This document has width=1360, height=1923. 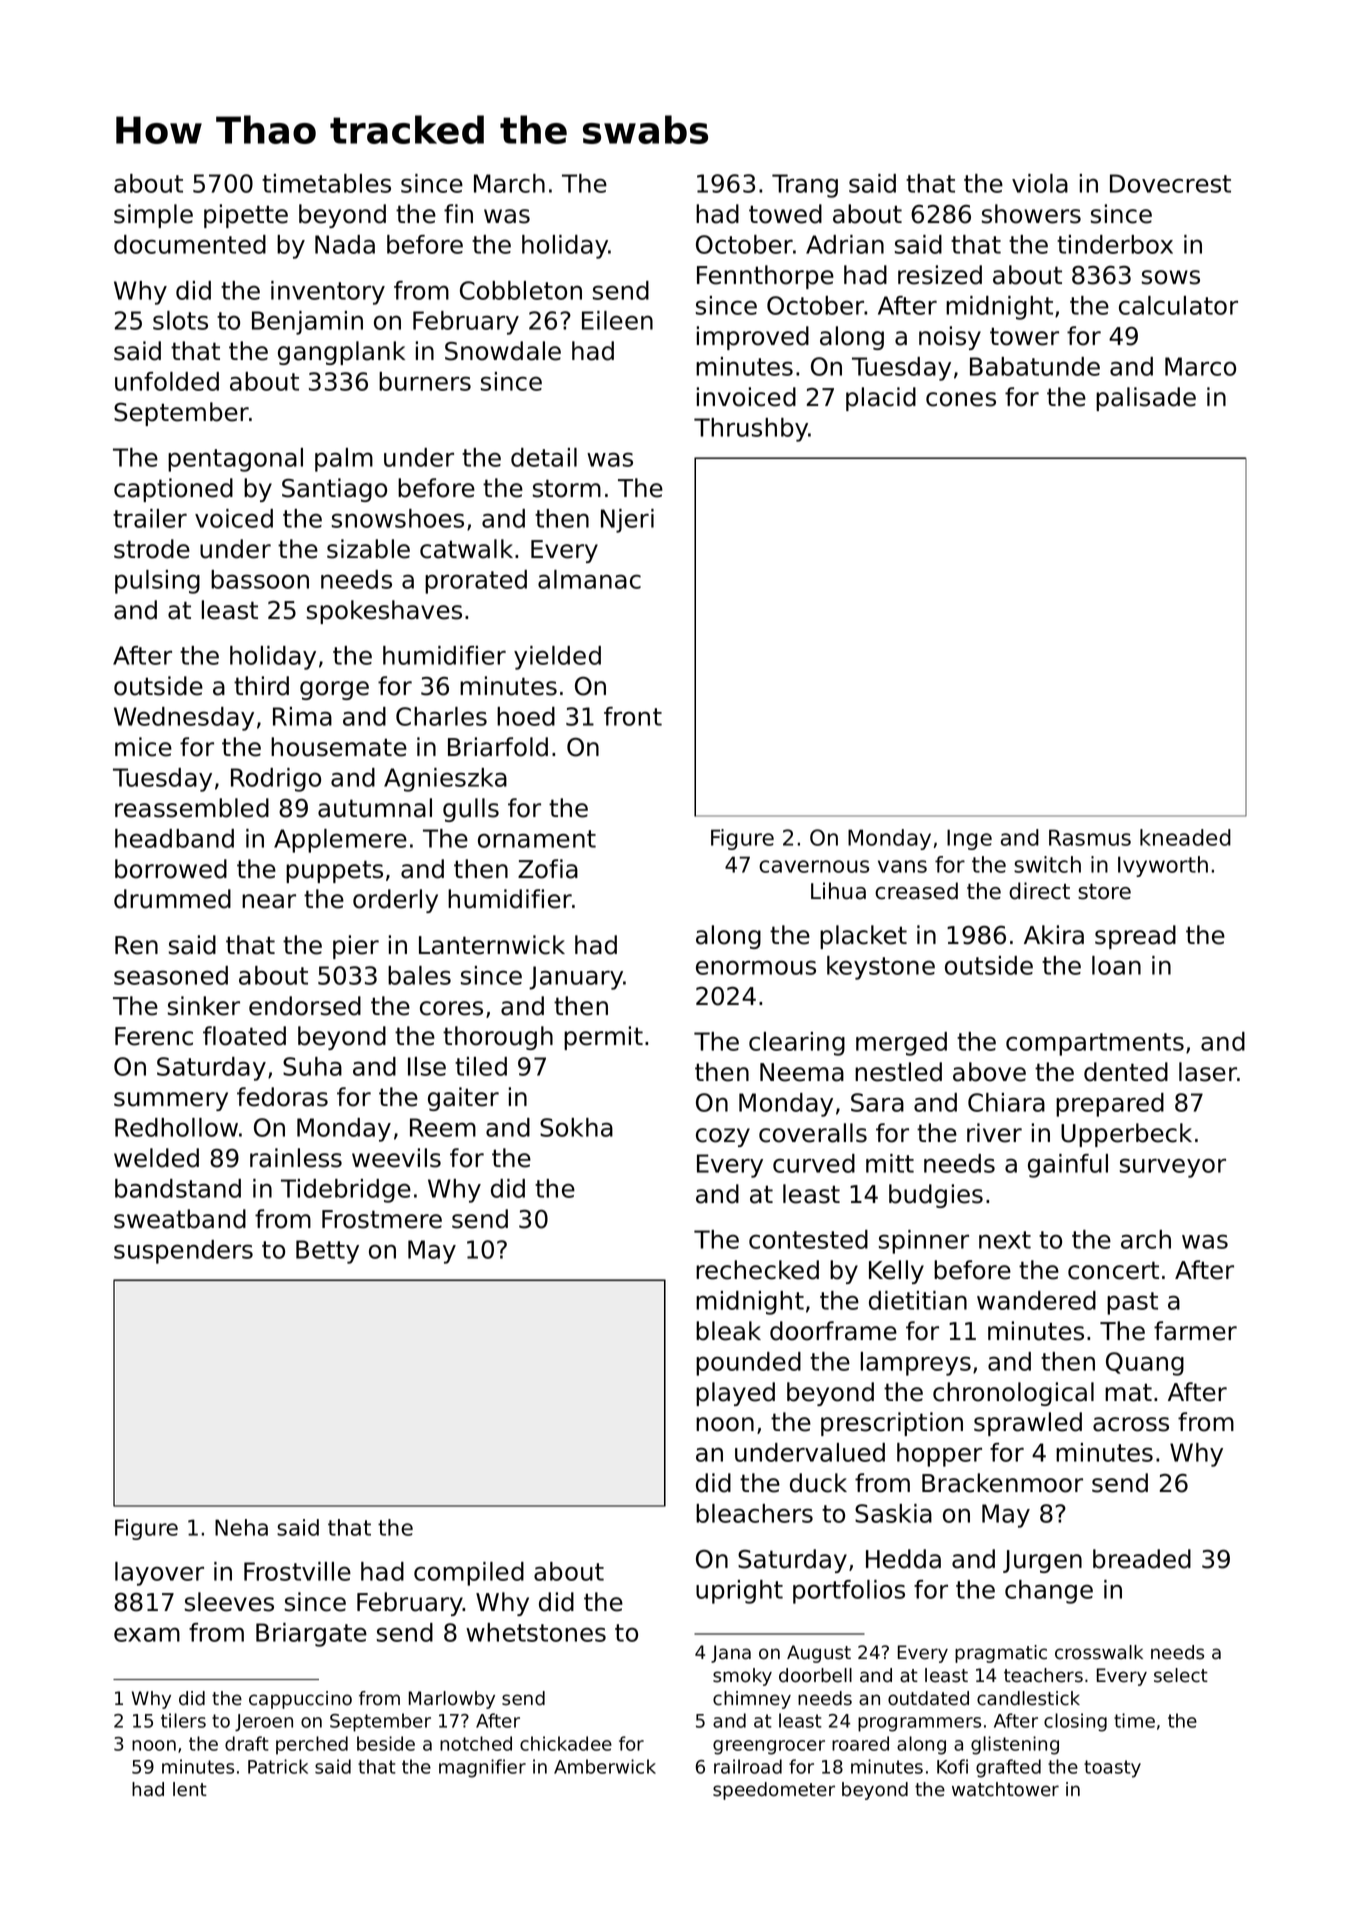 What do you see at coordinates (344, 460) in the document?
I see `palm` at bounding box center [344, 460].
